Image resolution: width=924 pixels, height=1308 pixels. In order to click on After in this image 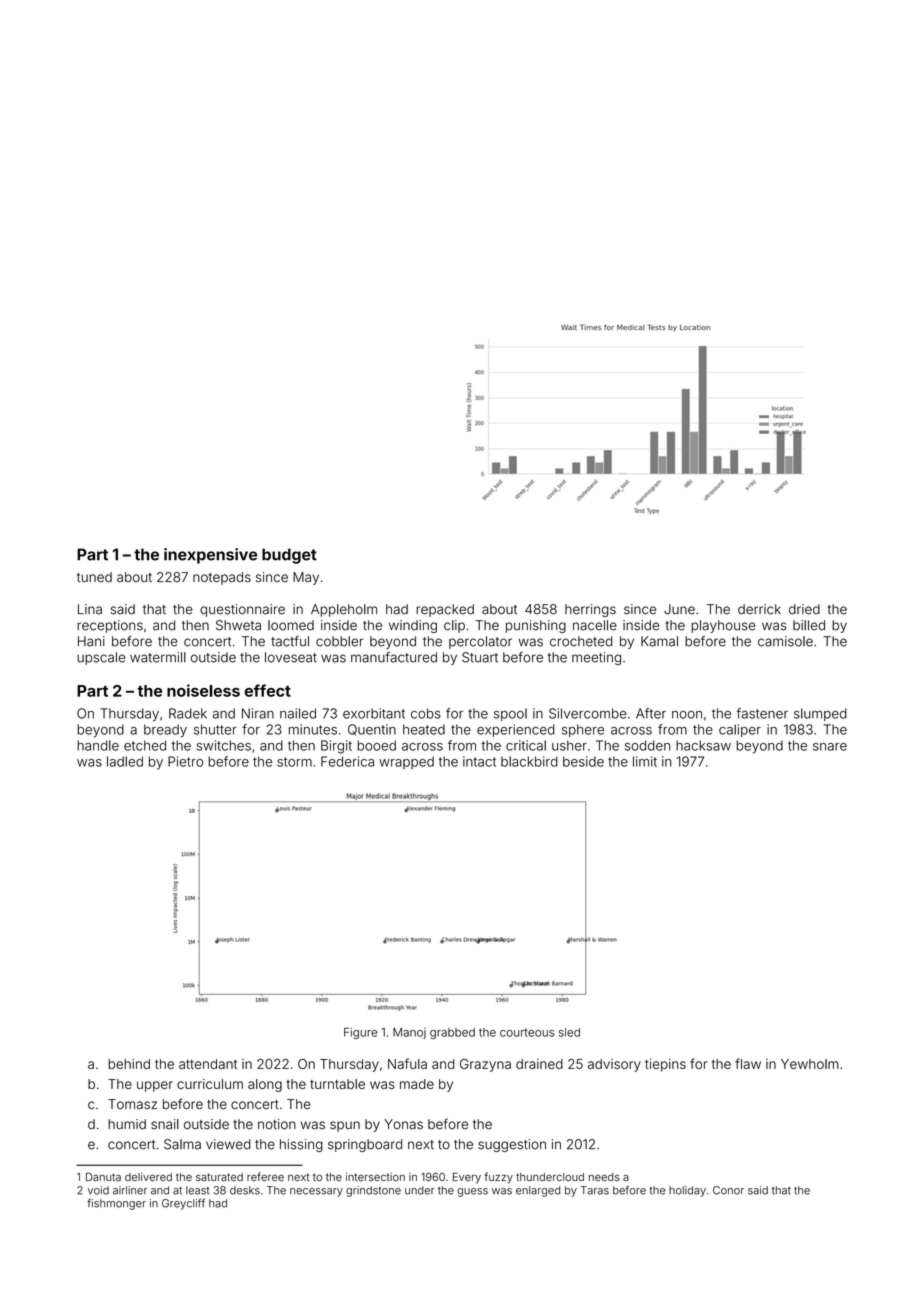, I will do `click(651, 713)`.
